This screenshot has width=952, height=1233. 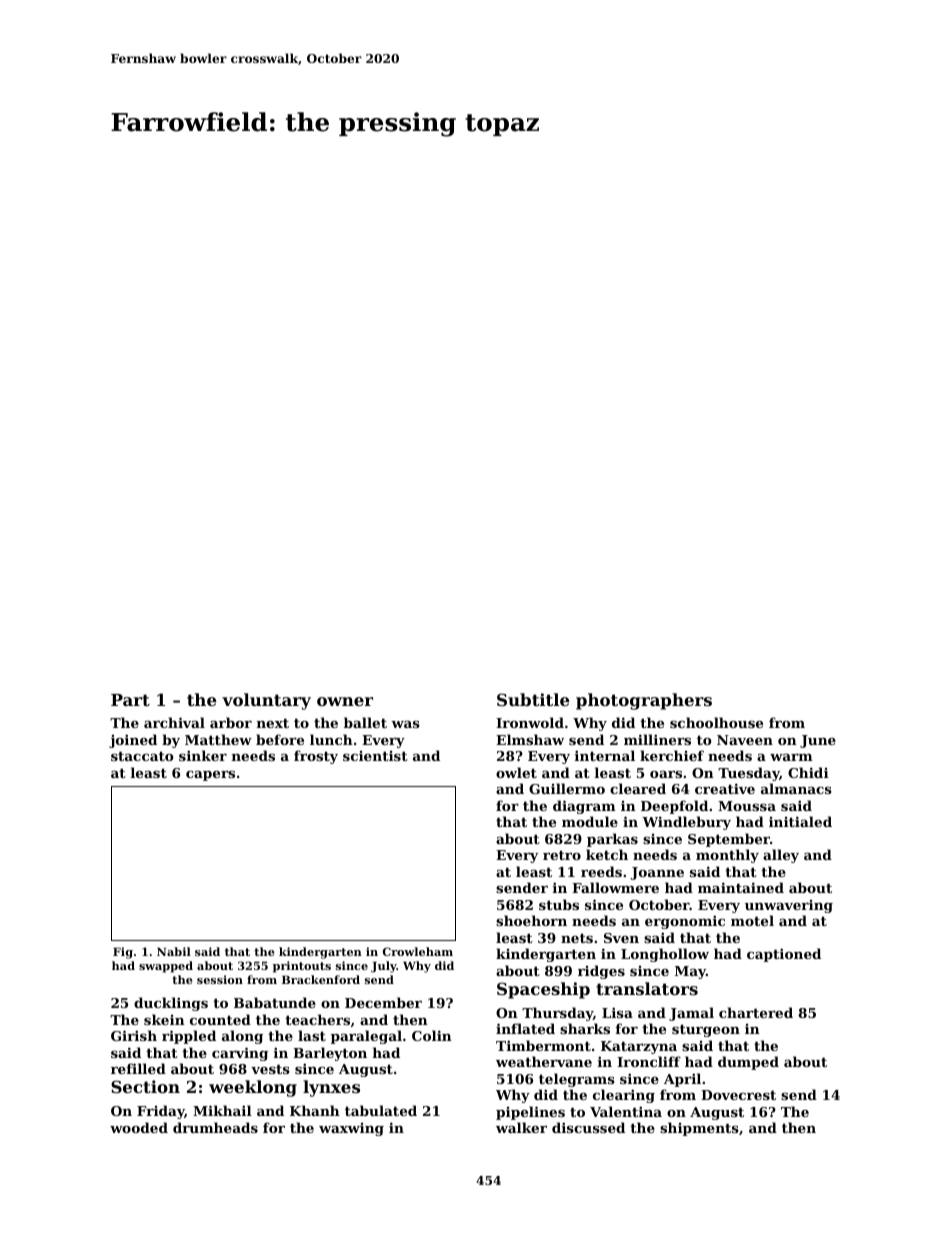 What do you see at coordinates (161, 1112) in the screenshot?
I see `Friday` at bounding box center [161, 1112].
